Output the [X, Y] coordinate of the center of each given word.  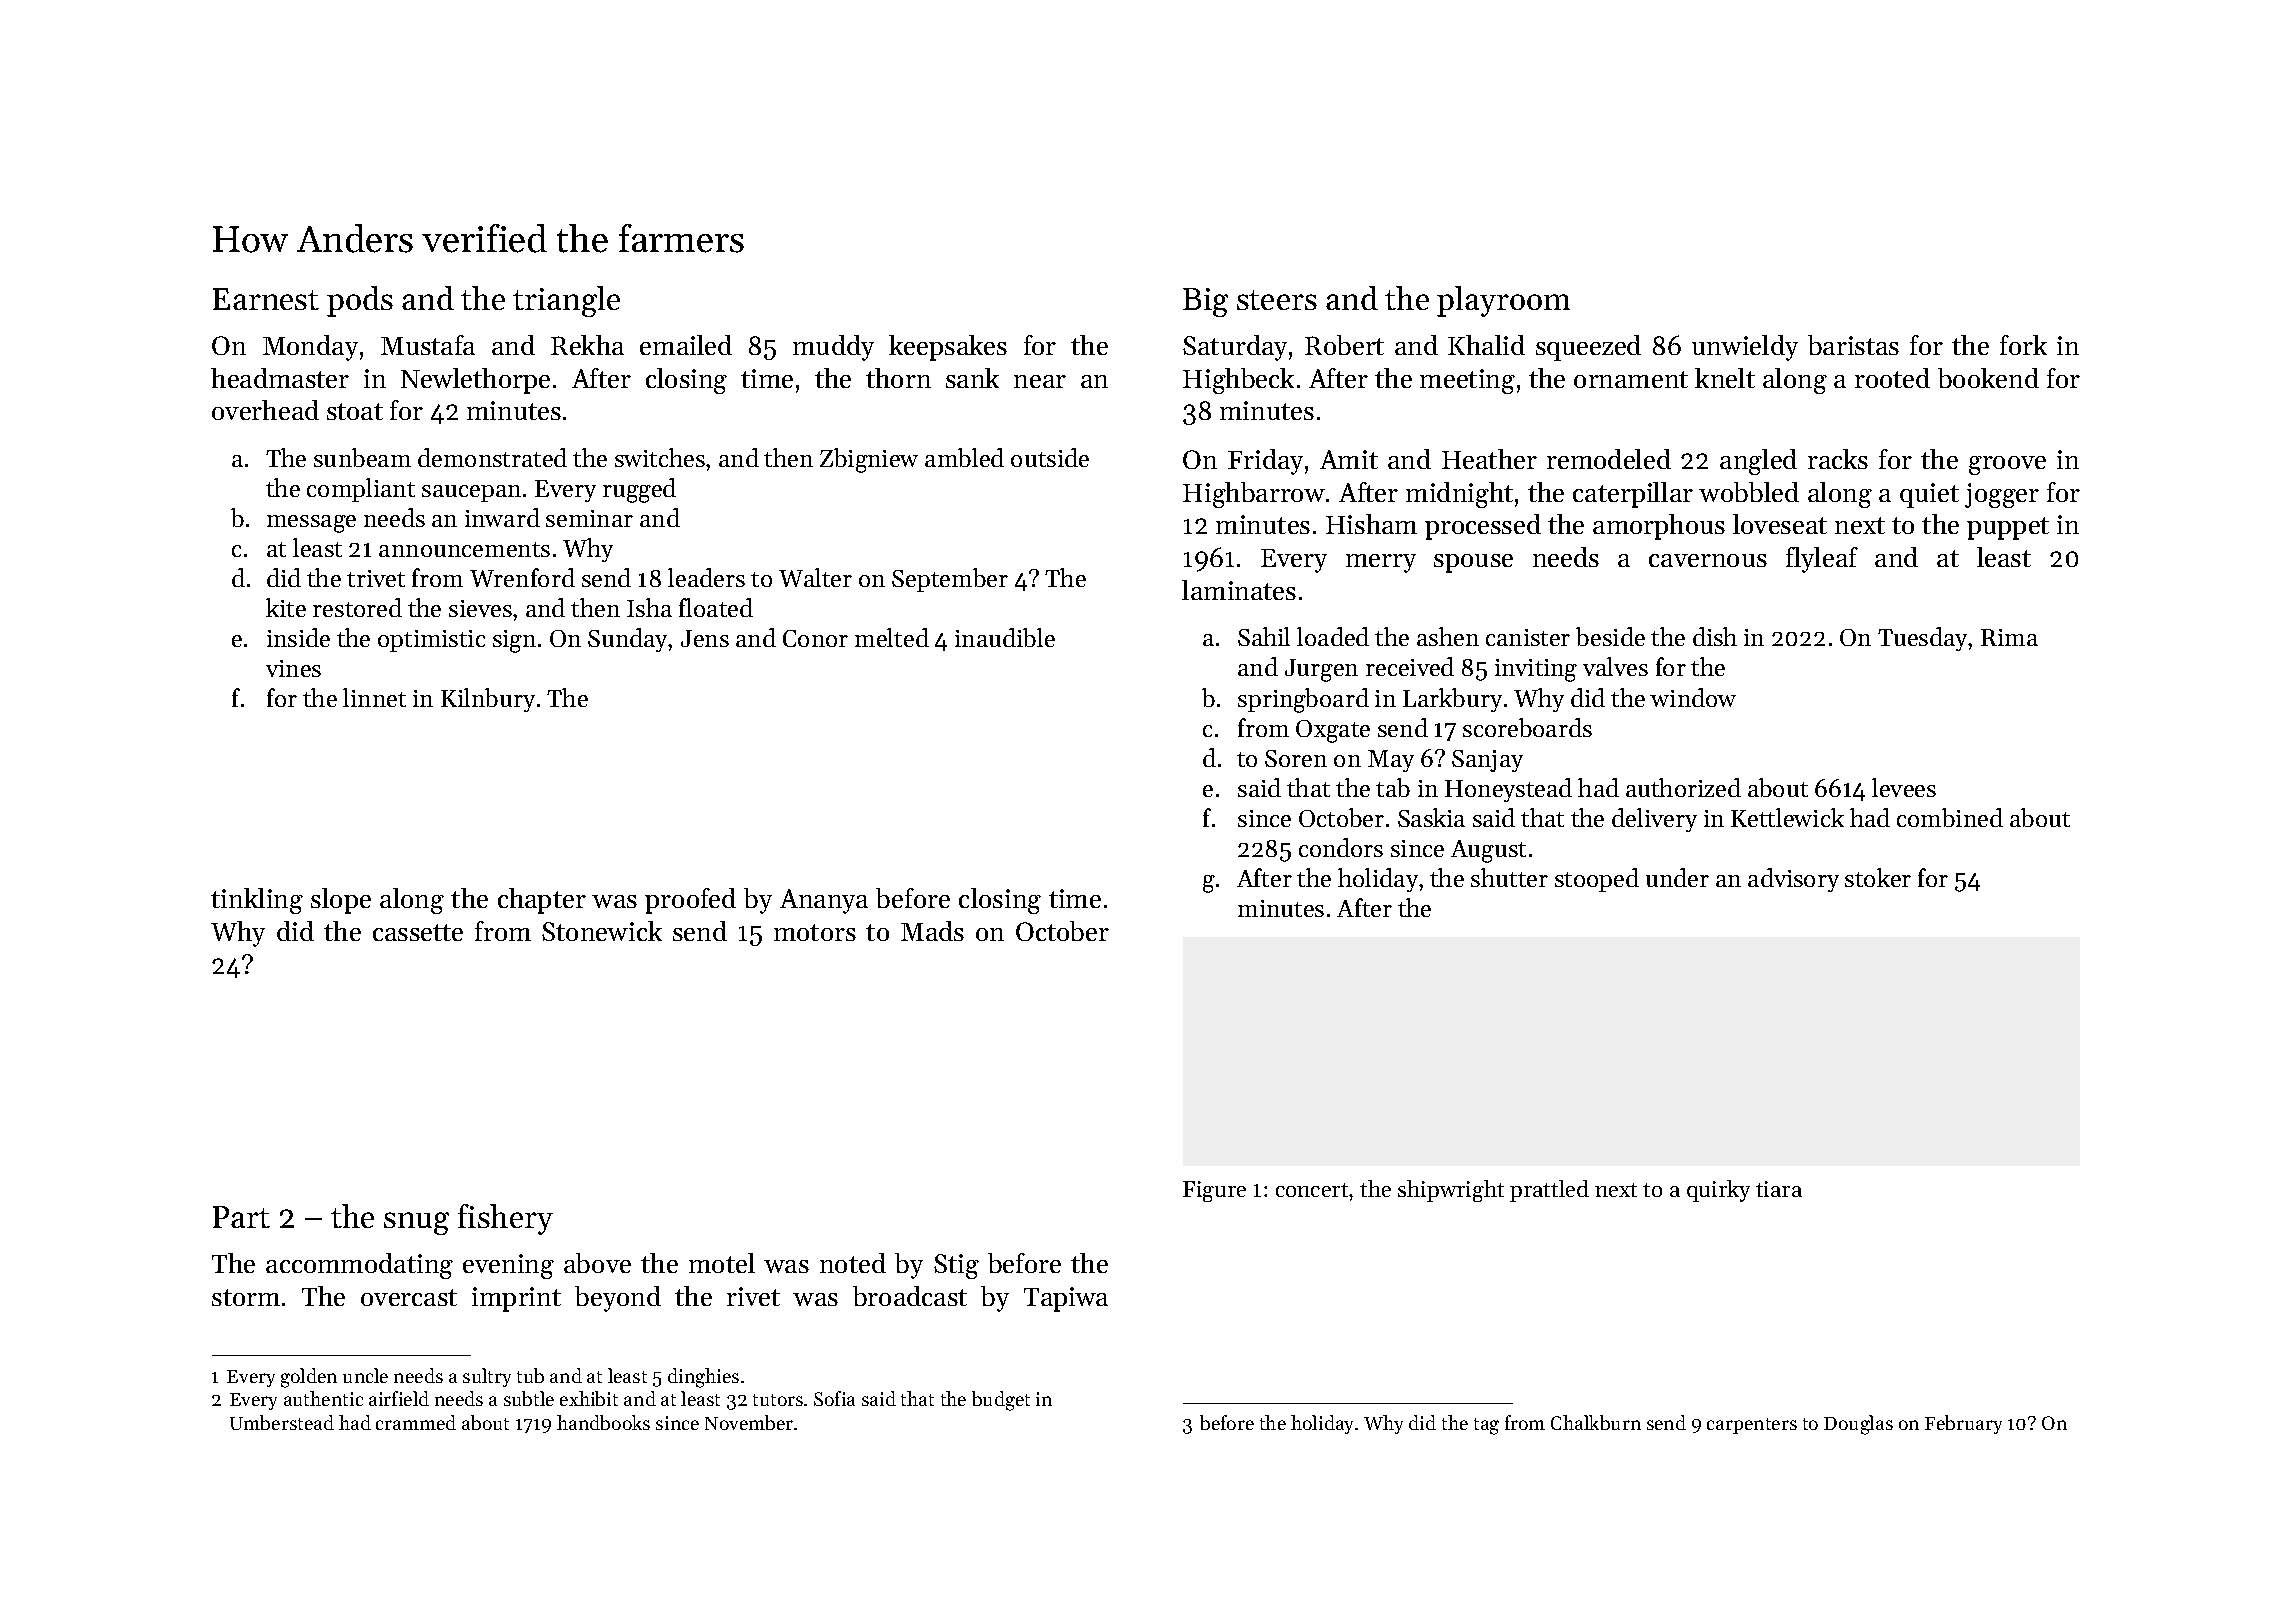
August [1488, 851]
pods [360, 301]
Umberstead [282, 1422]
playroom [1503, 301]
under [1677, 877]
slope [341, 901]
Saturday [1235, 348]
